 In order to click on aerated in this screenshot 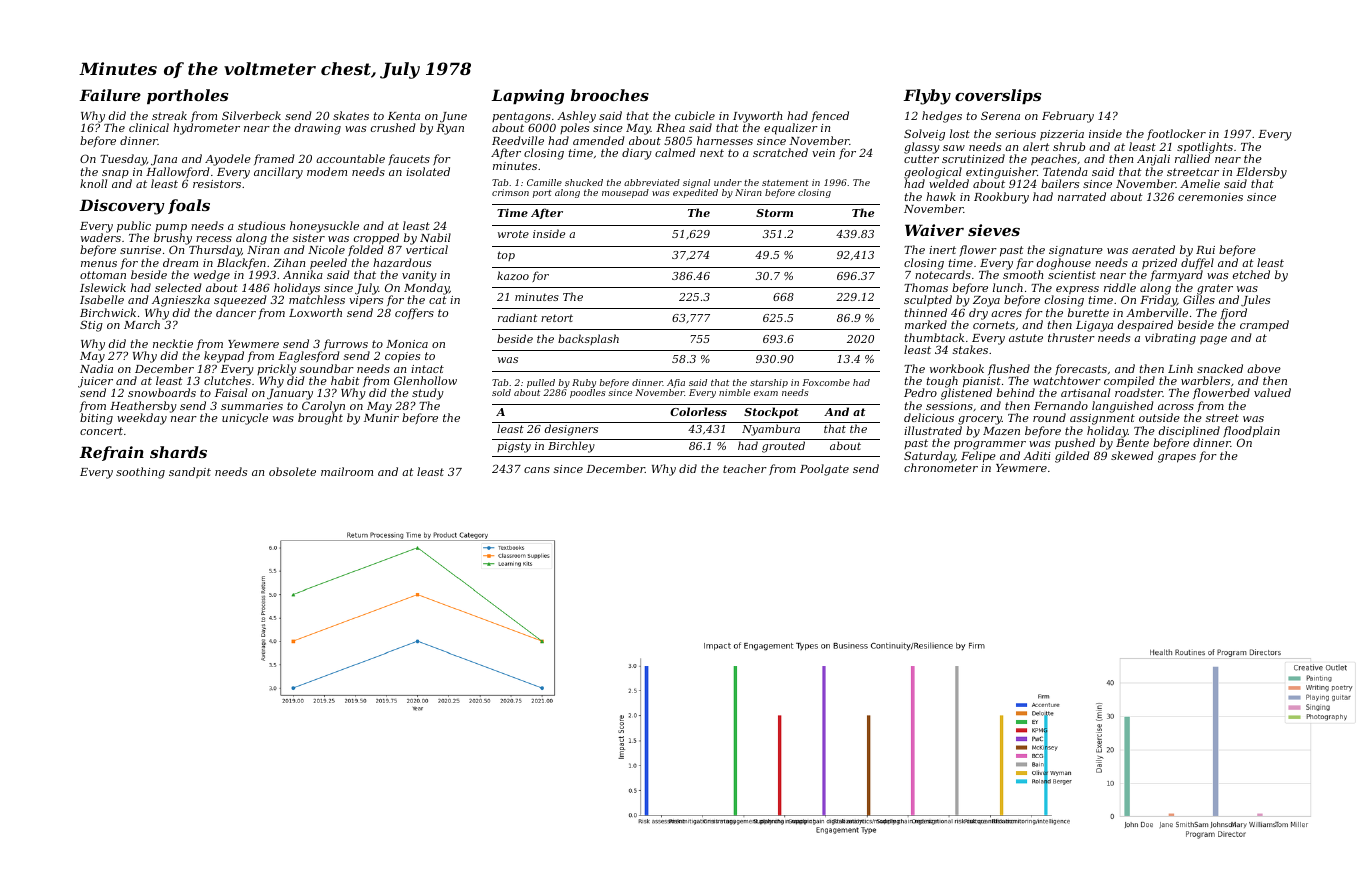, I will do `click(1153, 249)`.
